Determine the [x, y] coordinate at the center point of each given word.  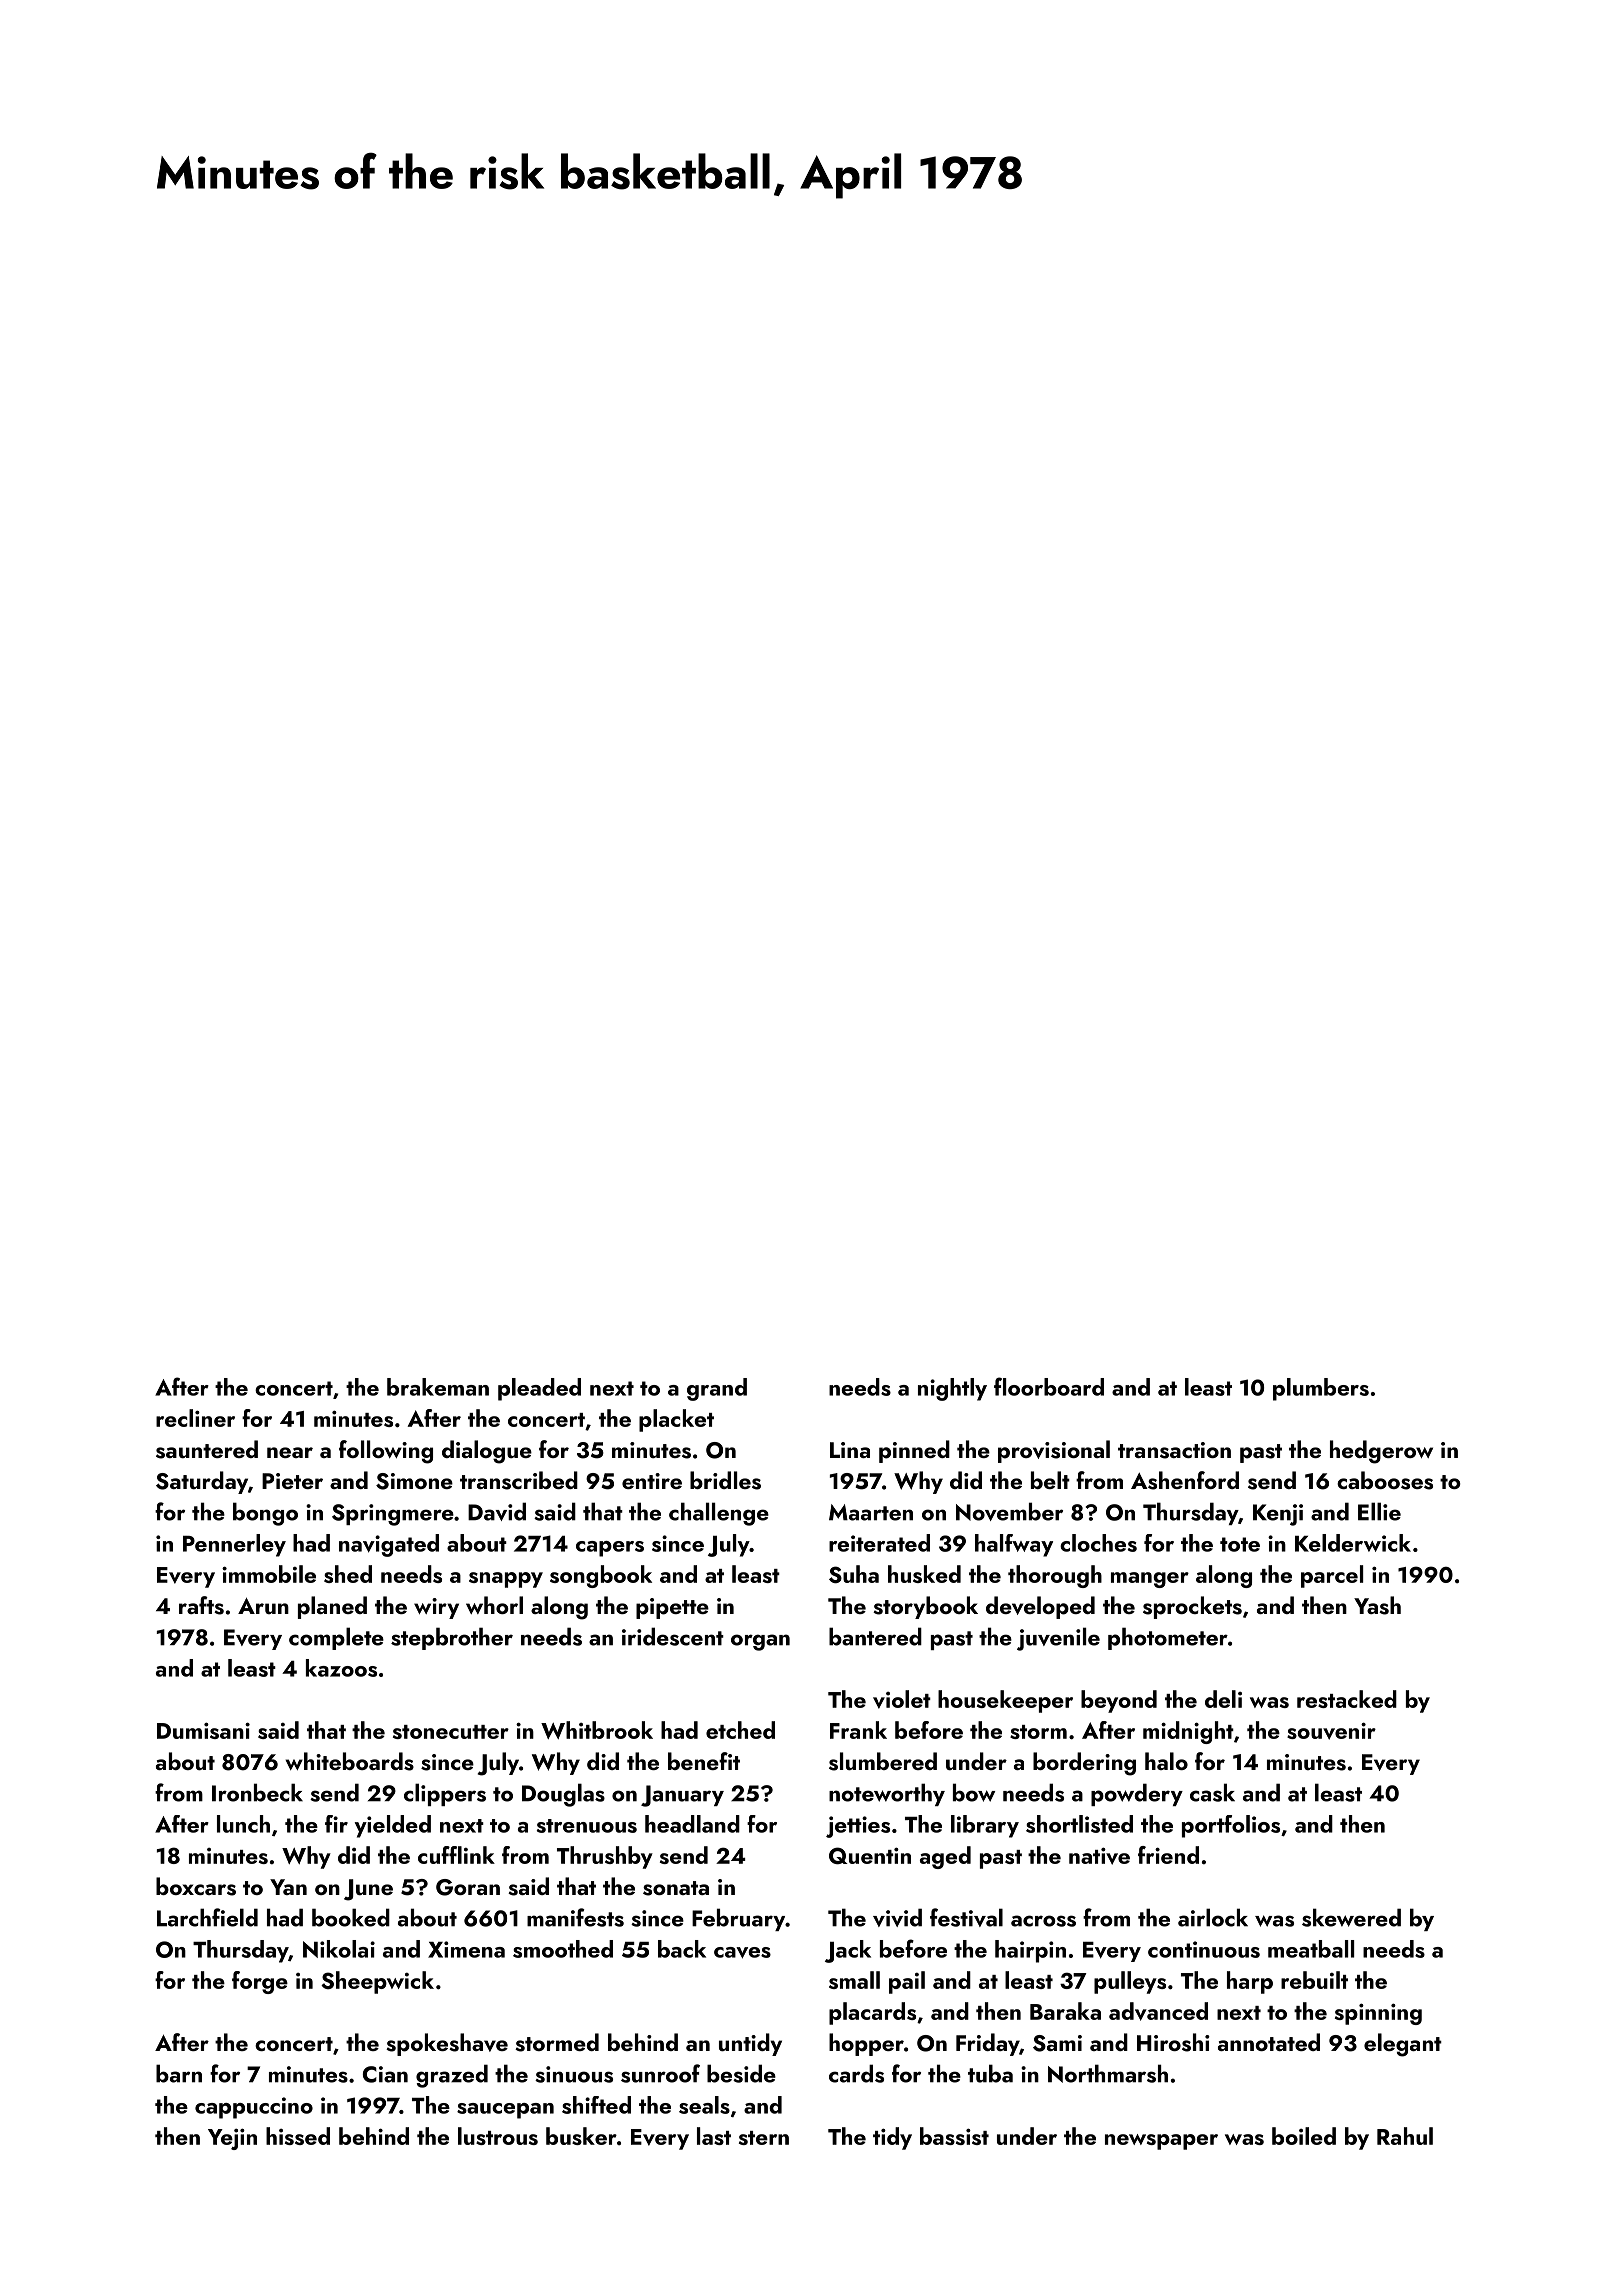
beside [741, 2073]
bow [974, 1792]
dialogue [487, 1452]
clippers [445, 1794]
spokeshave [447, 2044]
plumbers [1321, 1389]
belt [1050, 1480]
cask [1212, 1792]
